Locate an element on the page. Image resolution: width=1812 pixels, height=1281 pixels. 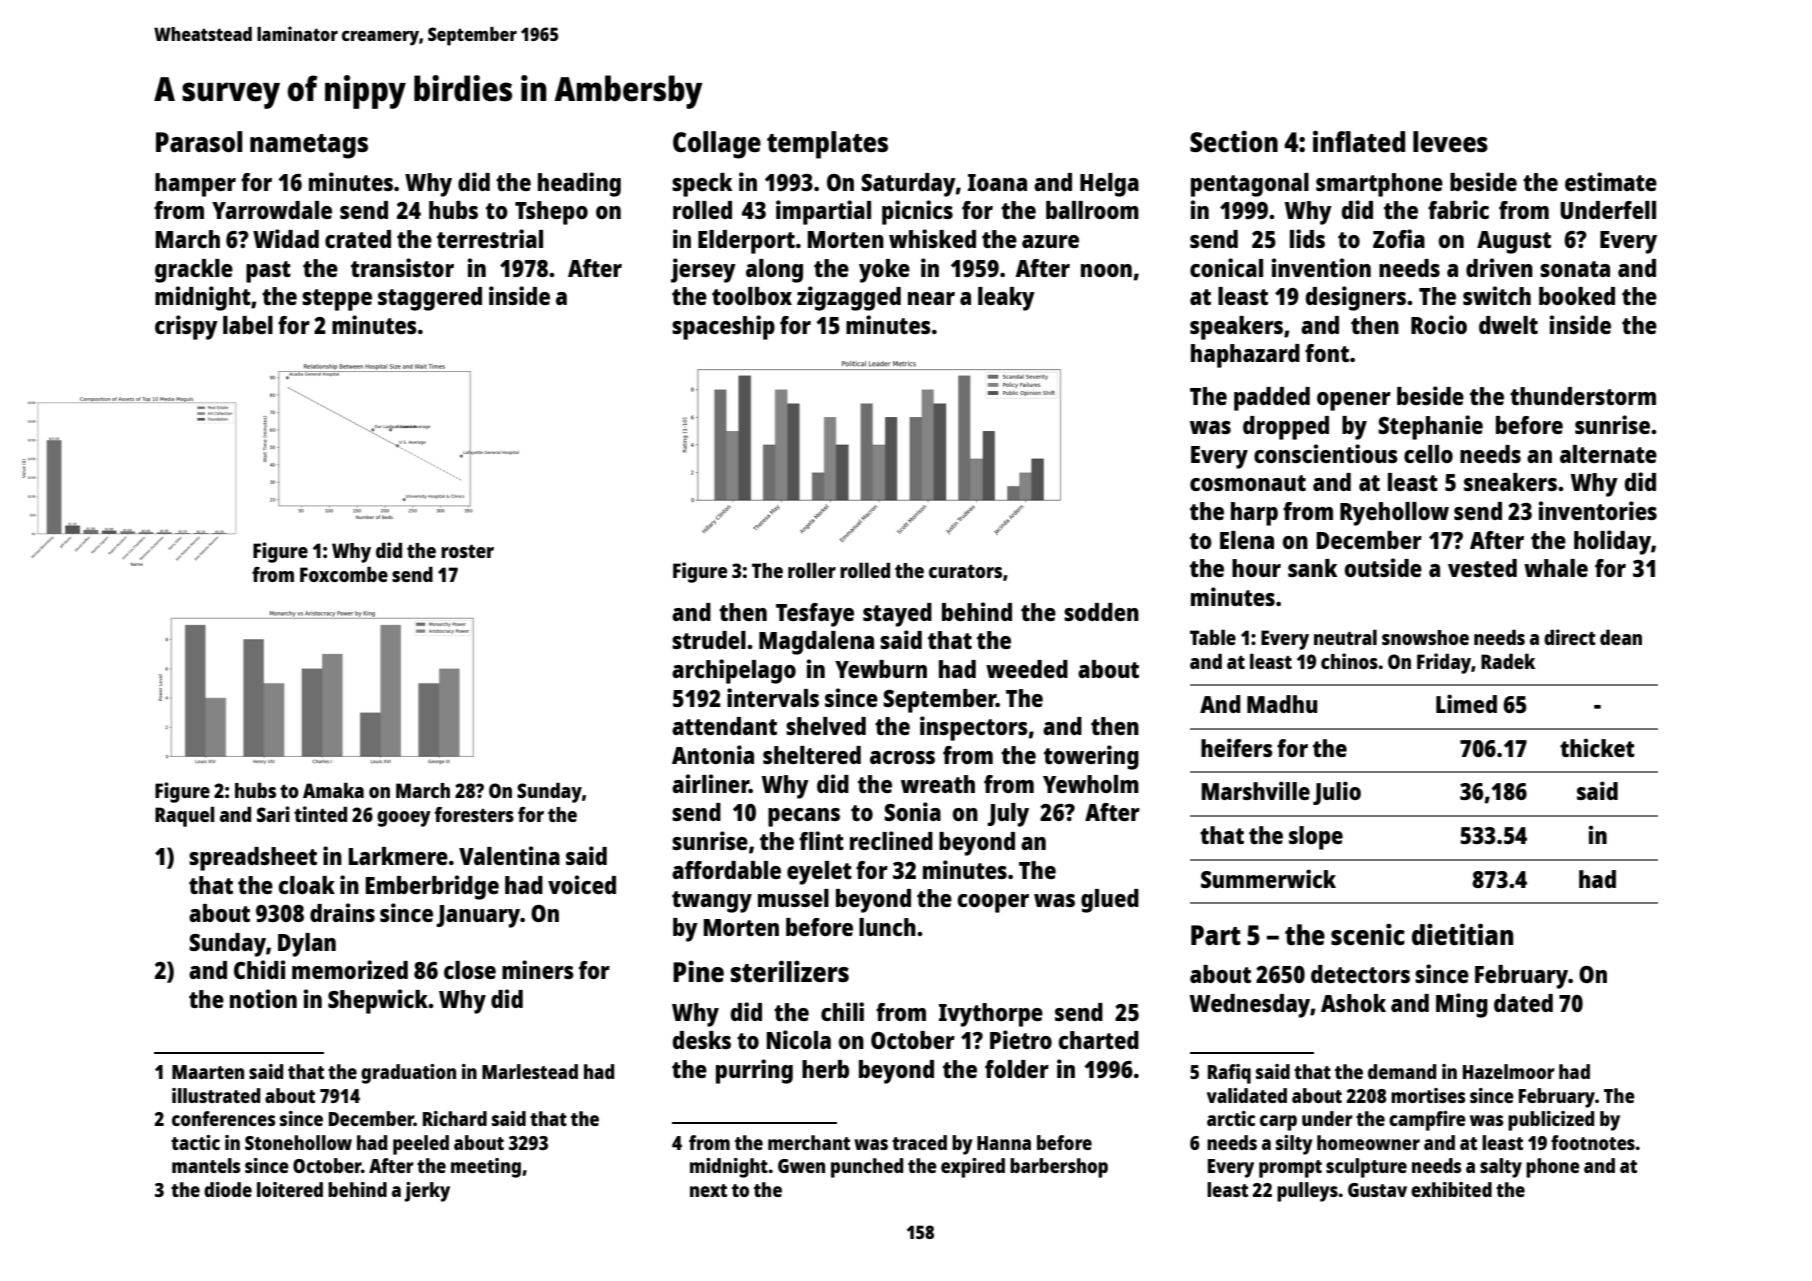
Ioana is located at coordinates (997, 182).
